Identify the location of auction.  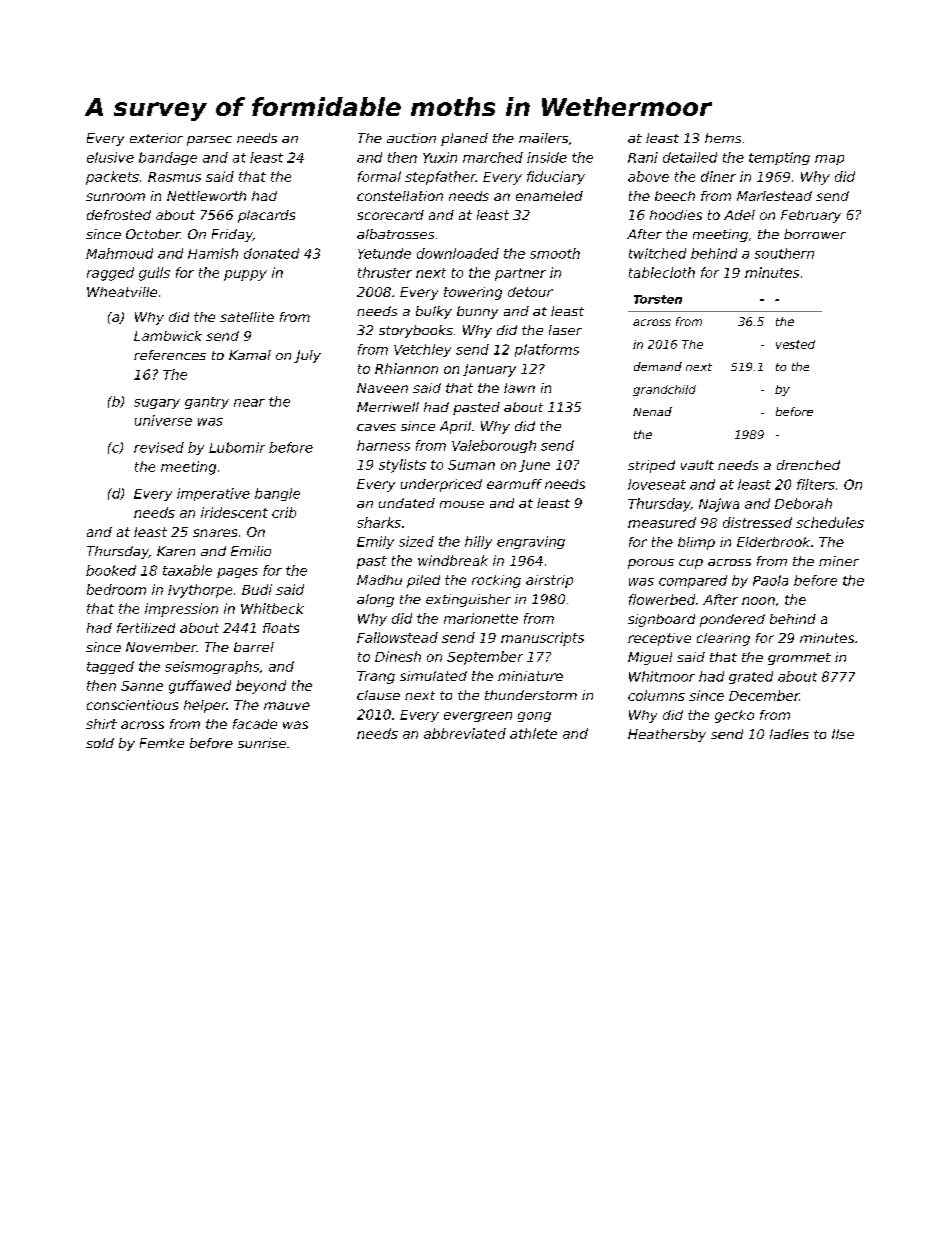
(411, 138).
